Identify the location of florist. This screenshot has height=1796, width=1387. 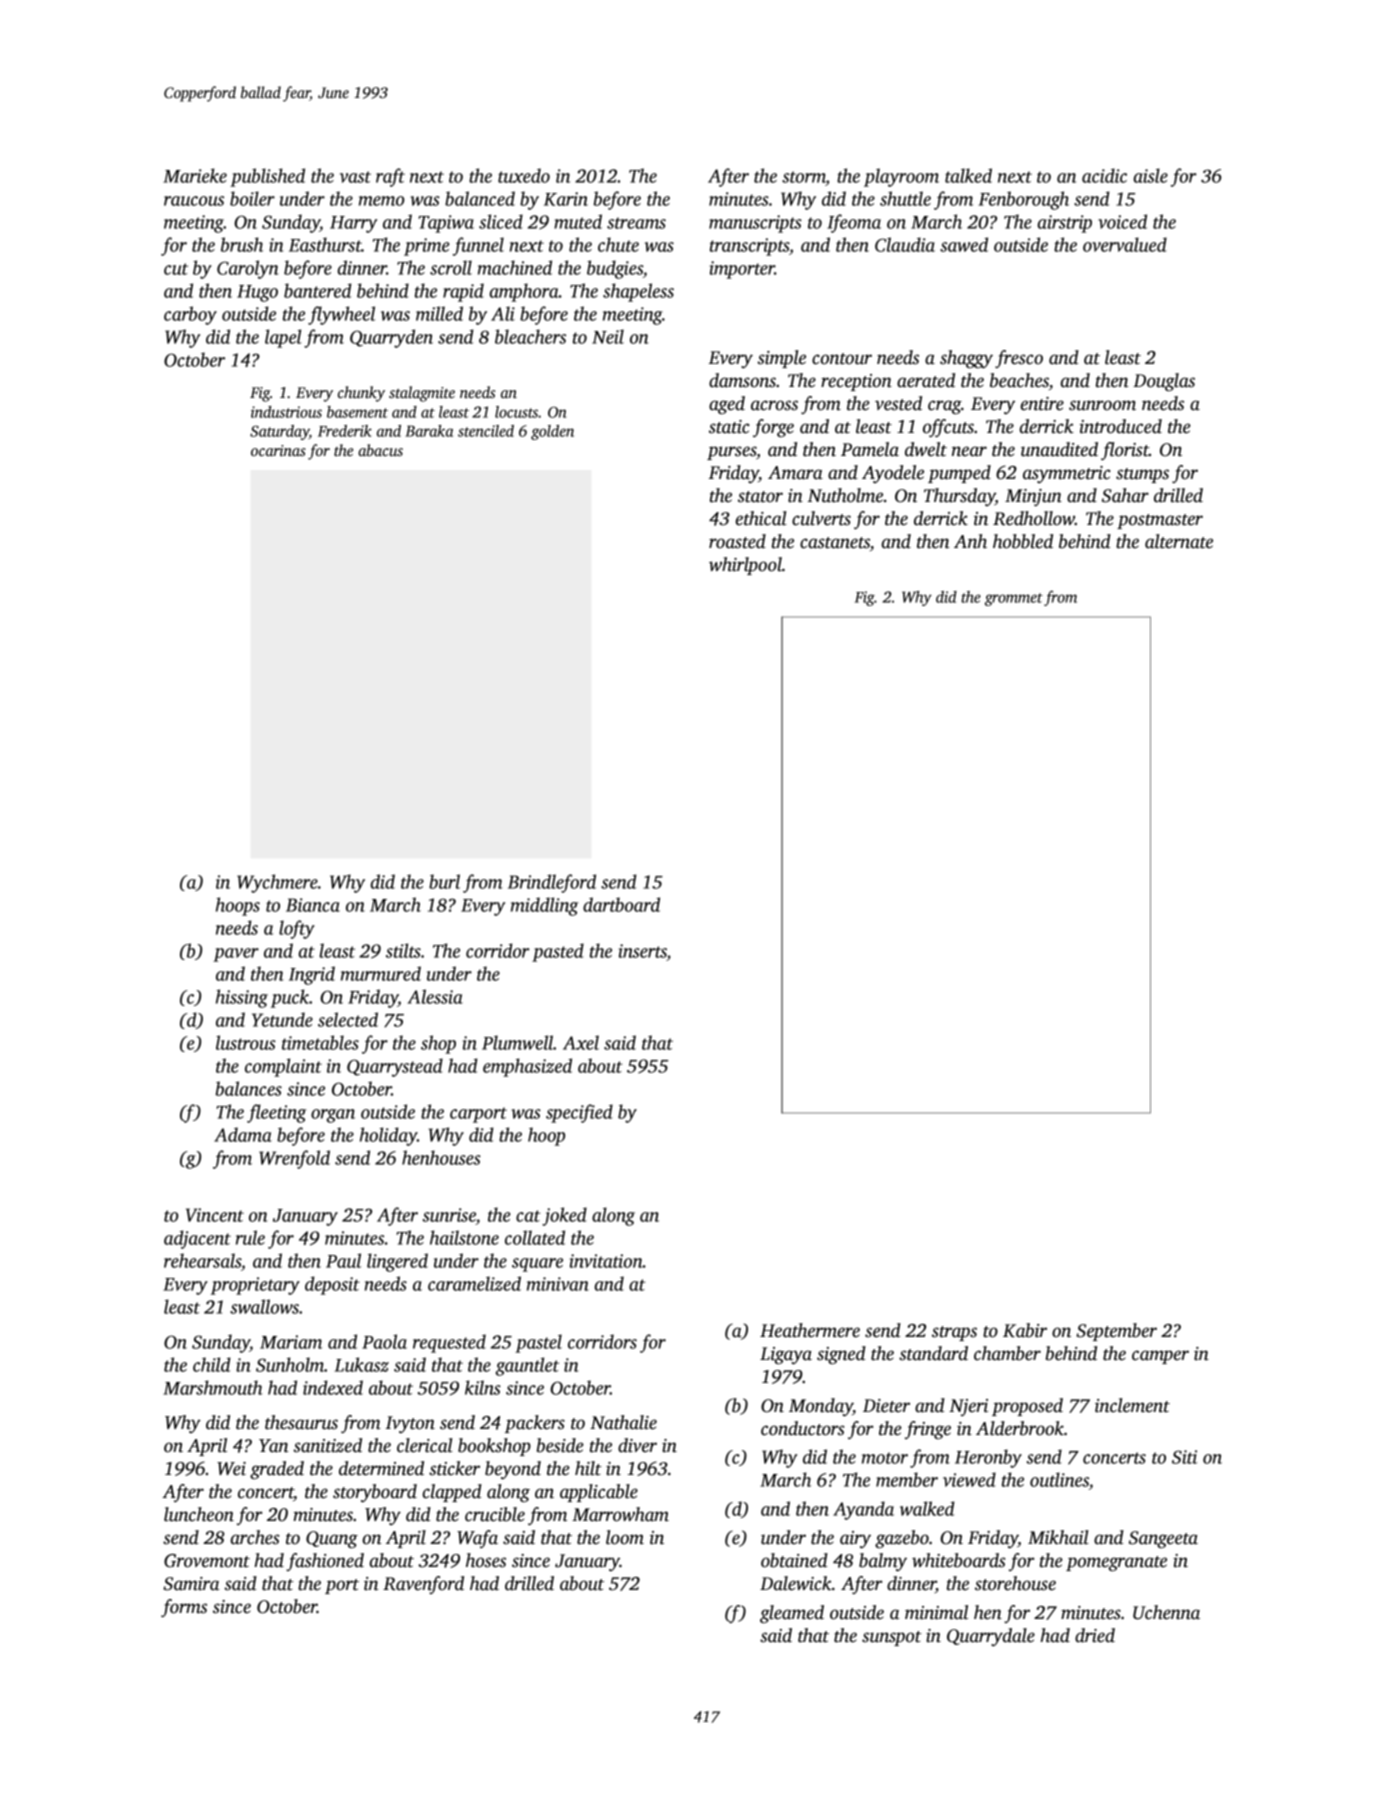
(1125, 451).
